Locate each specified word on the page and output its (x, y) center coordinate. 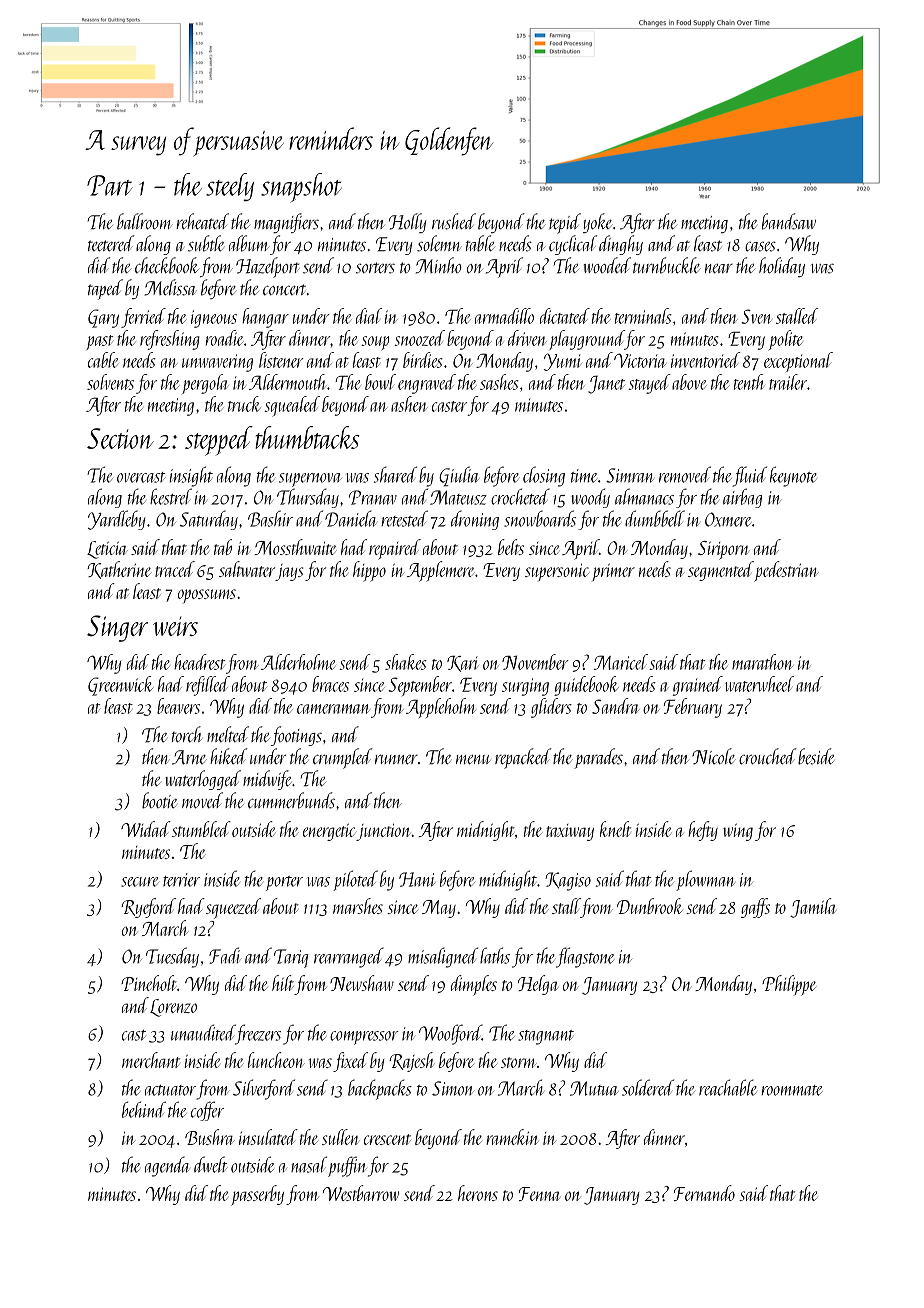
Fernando (704, 1193)
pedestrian (786, 571)
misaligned (443, 957)
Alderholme (298, 662)
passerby (257, 1195)
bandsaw (789, 221)
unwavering (217, 363)
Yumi (563, 362)
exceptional (798, 362)
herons (478, 1193)
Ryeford (148, 908)
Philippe (789, 985)
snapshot (301, 187)
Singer (117, 628)
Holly (407, 223)
